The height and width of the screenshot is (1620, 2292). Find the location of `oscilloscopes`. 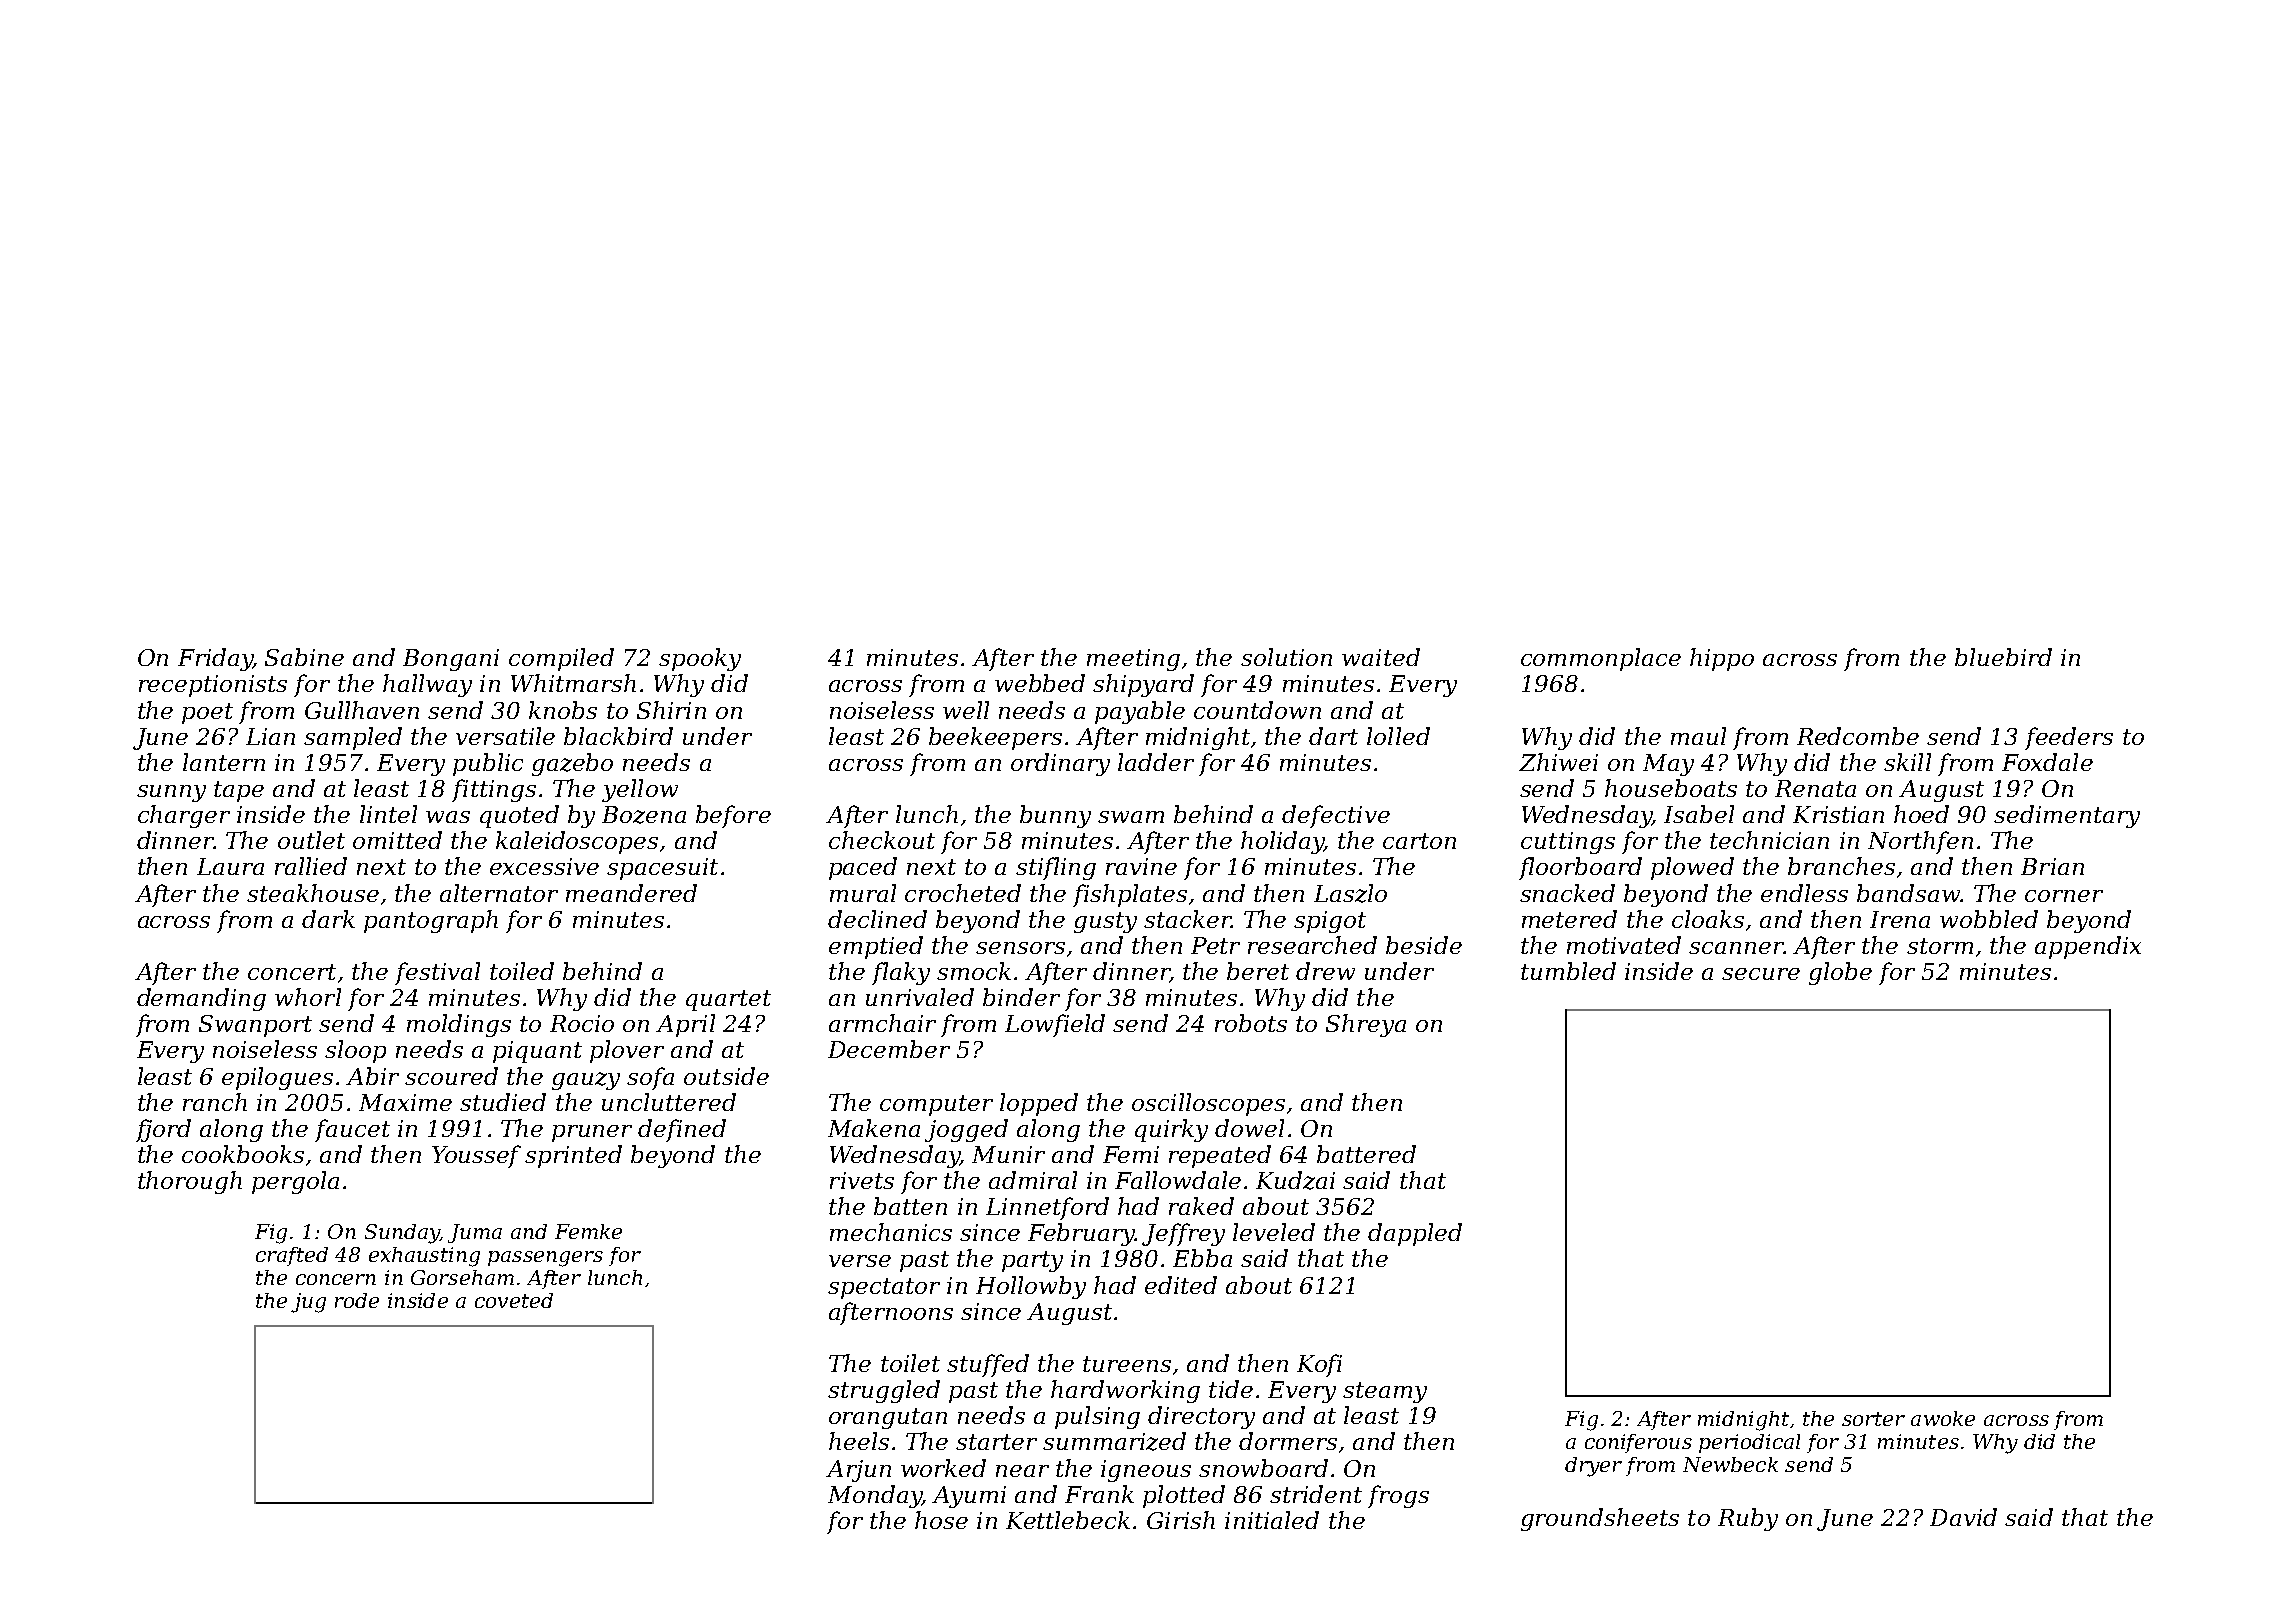

oscilloscopes is located at coordinates (1208, 1104).
